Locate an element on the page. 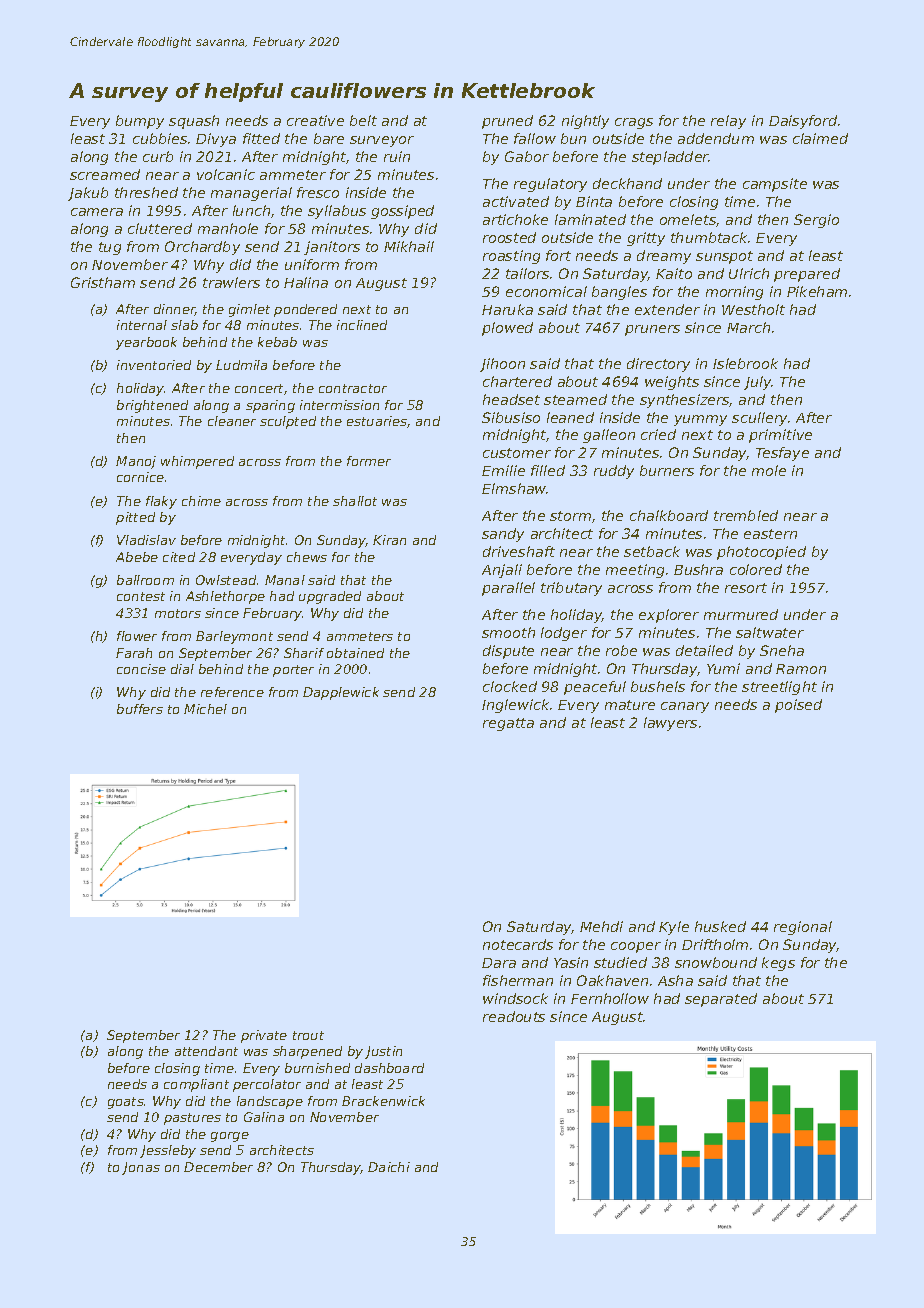 This document has width=924, height=1308. addendum is located at coordinates (716, 138).
